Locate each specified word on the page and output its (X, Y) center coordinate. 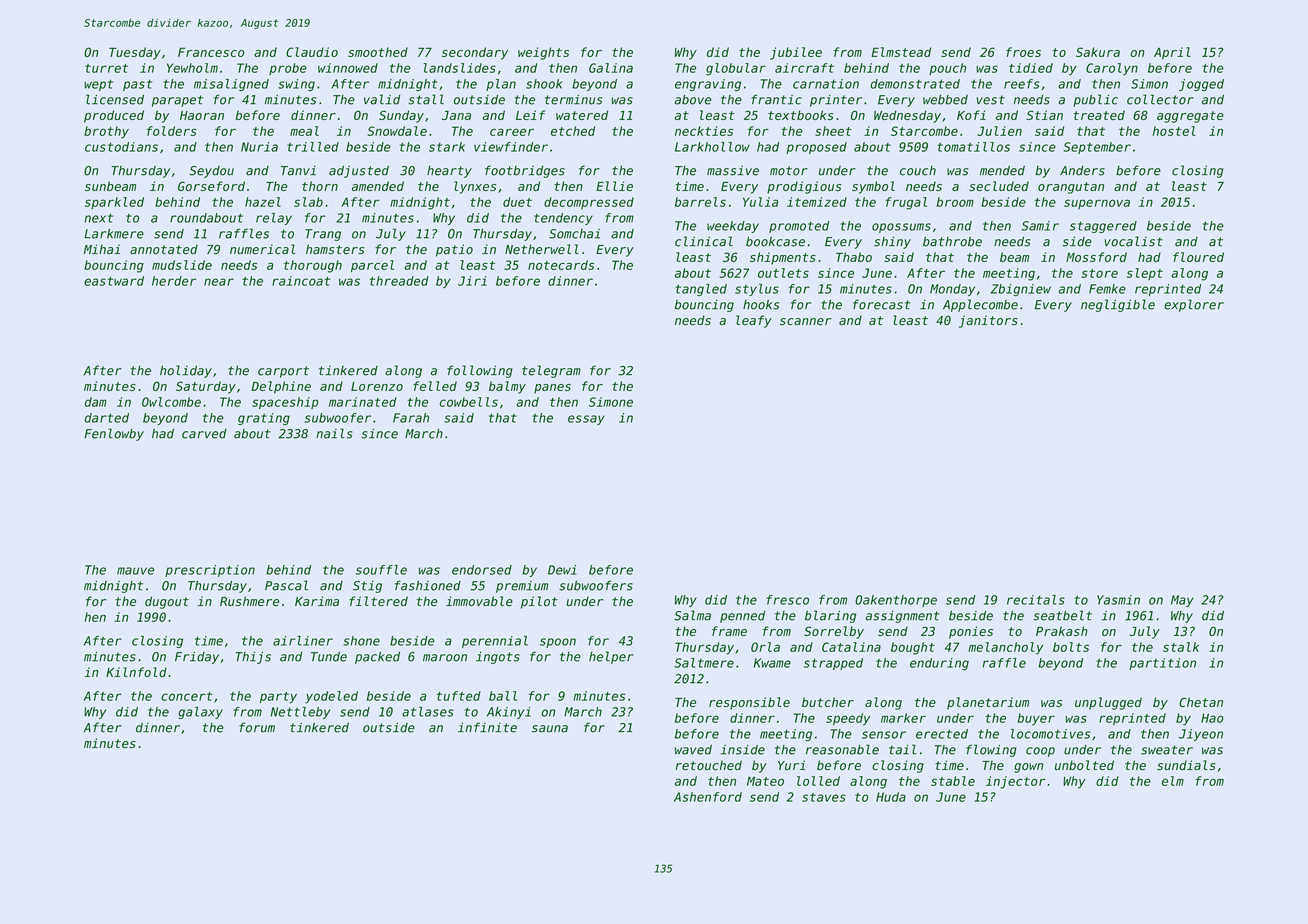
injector (1016, 782)
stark (447, 147)
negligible (1118, 305)
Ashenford (708, 797)
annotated (164, 249)
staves (824, 797)
